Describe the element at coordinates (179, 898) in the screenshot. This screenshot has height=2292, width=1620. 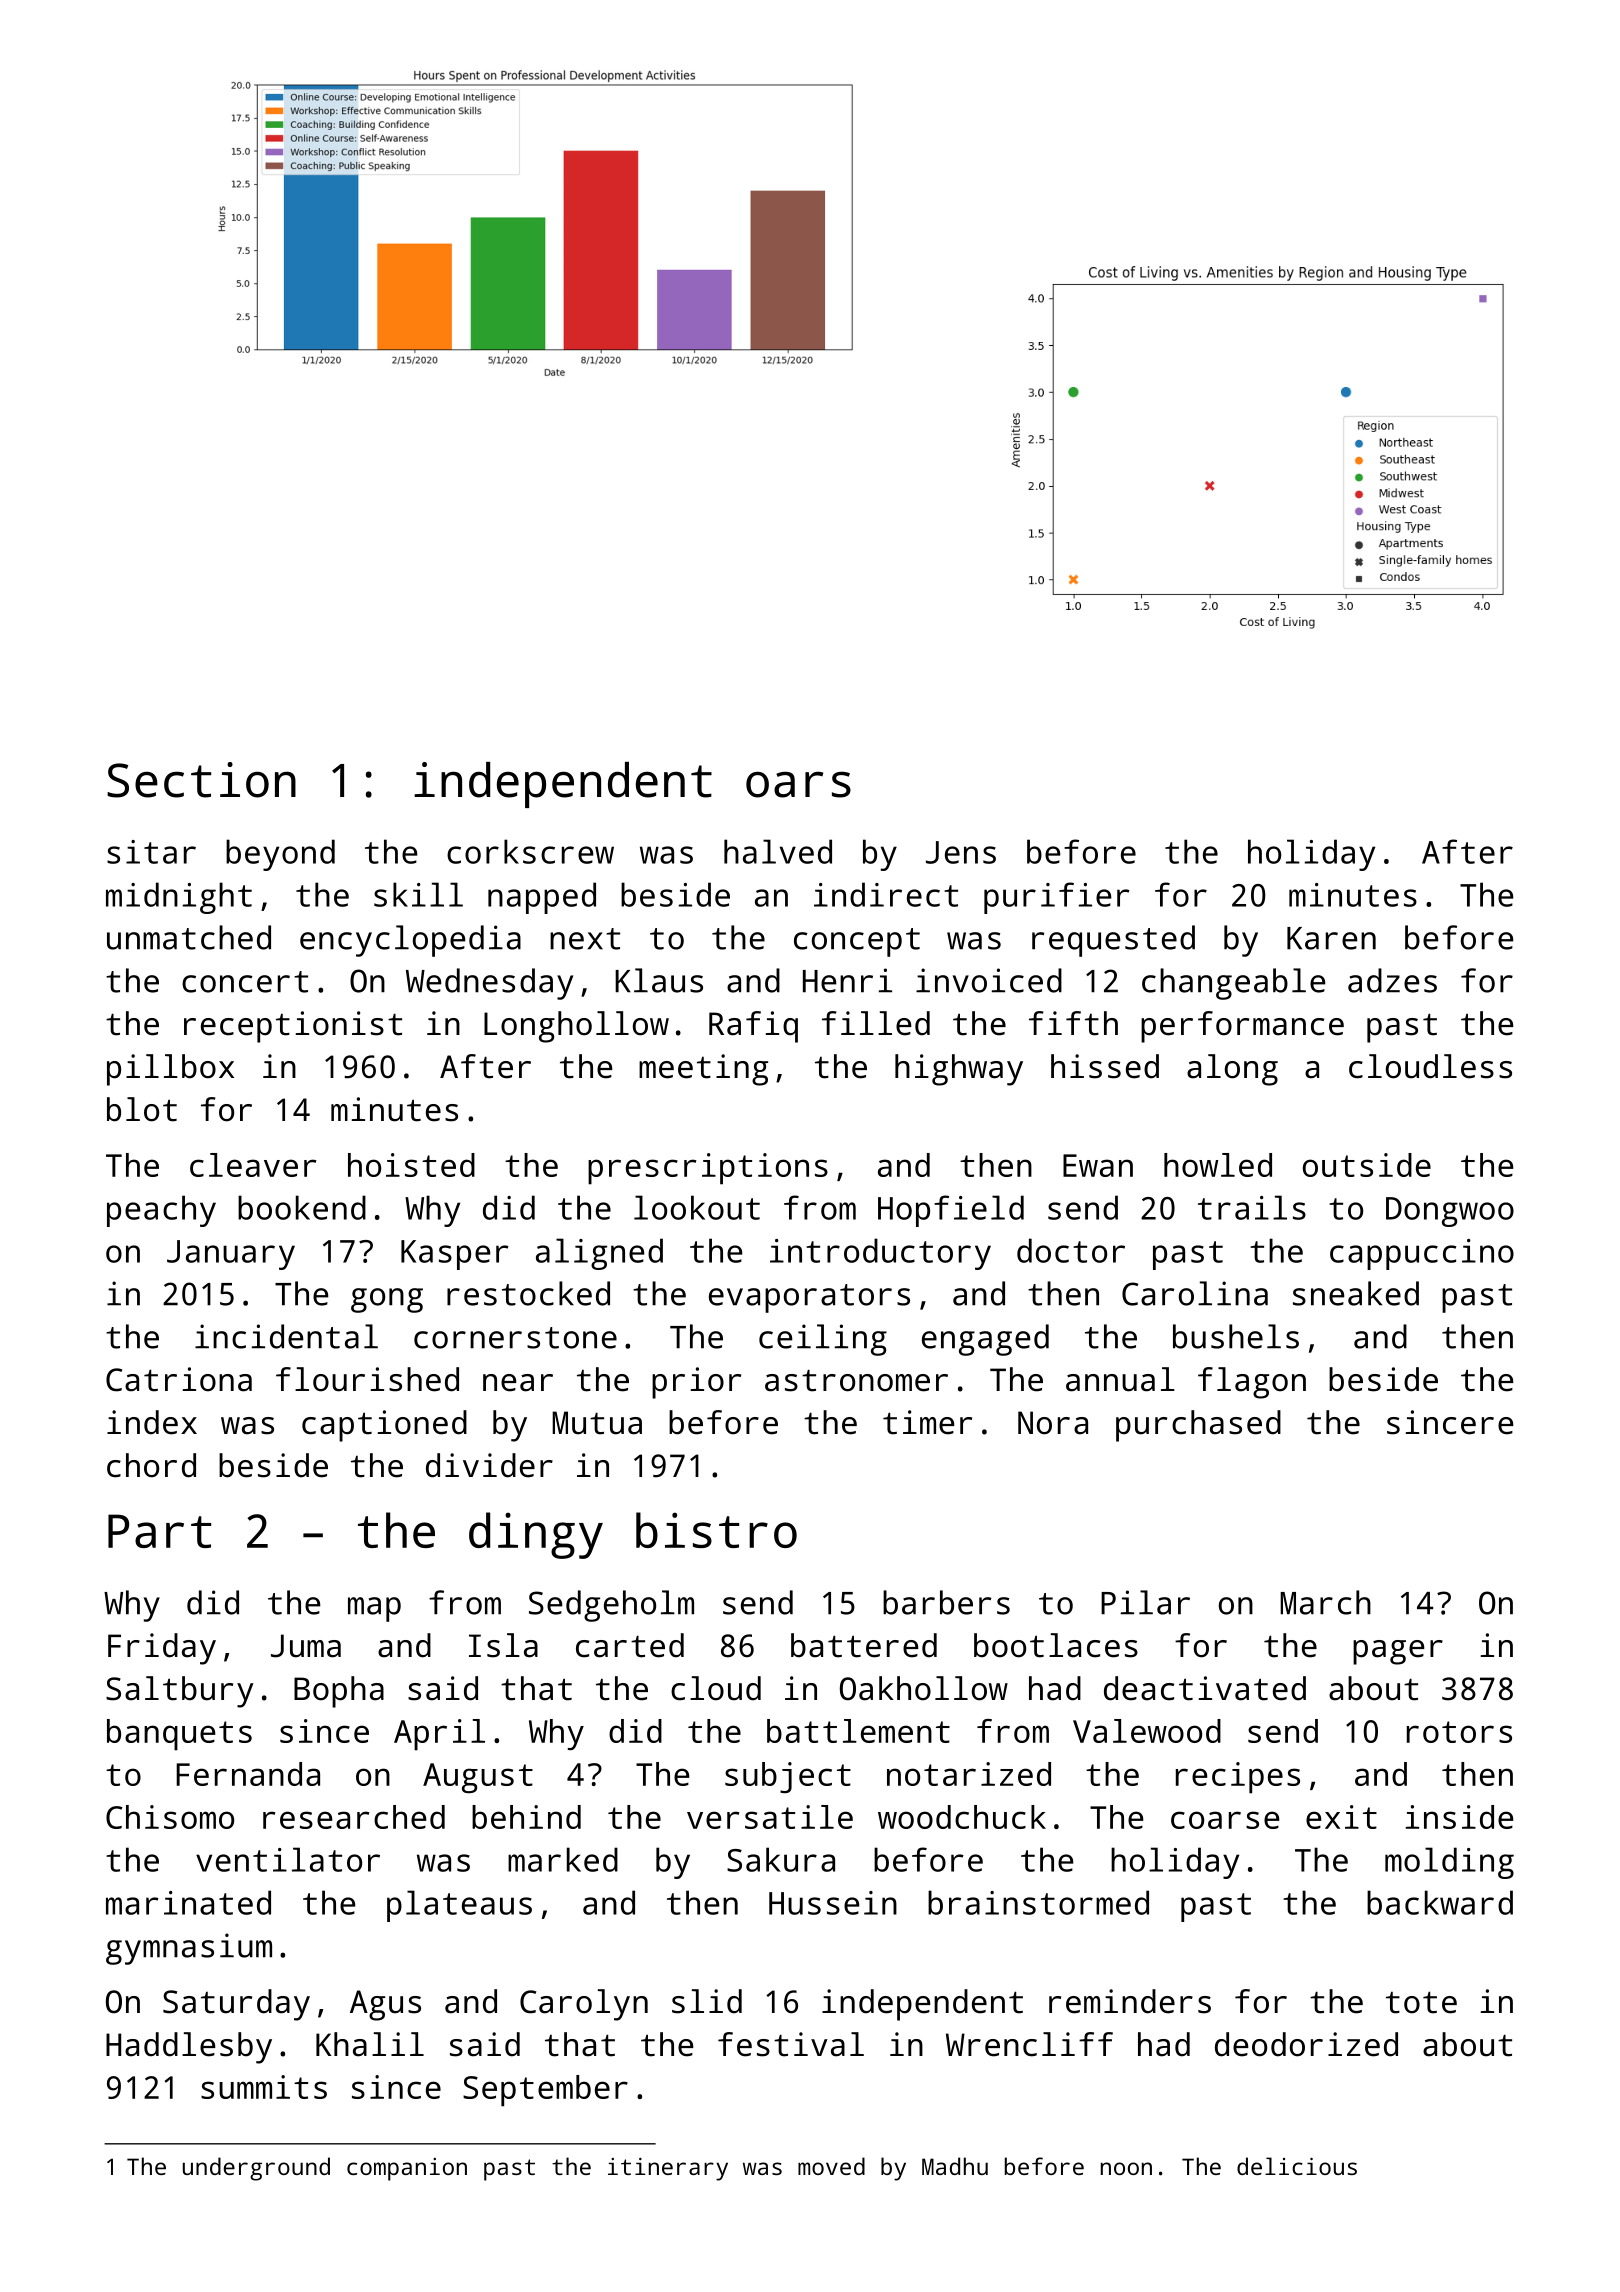
I see `midnight` at that location.
